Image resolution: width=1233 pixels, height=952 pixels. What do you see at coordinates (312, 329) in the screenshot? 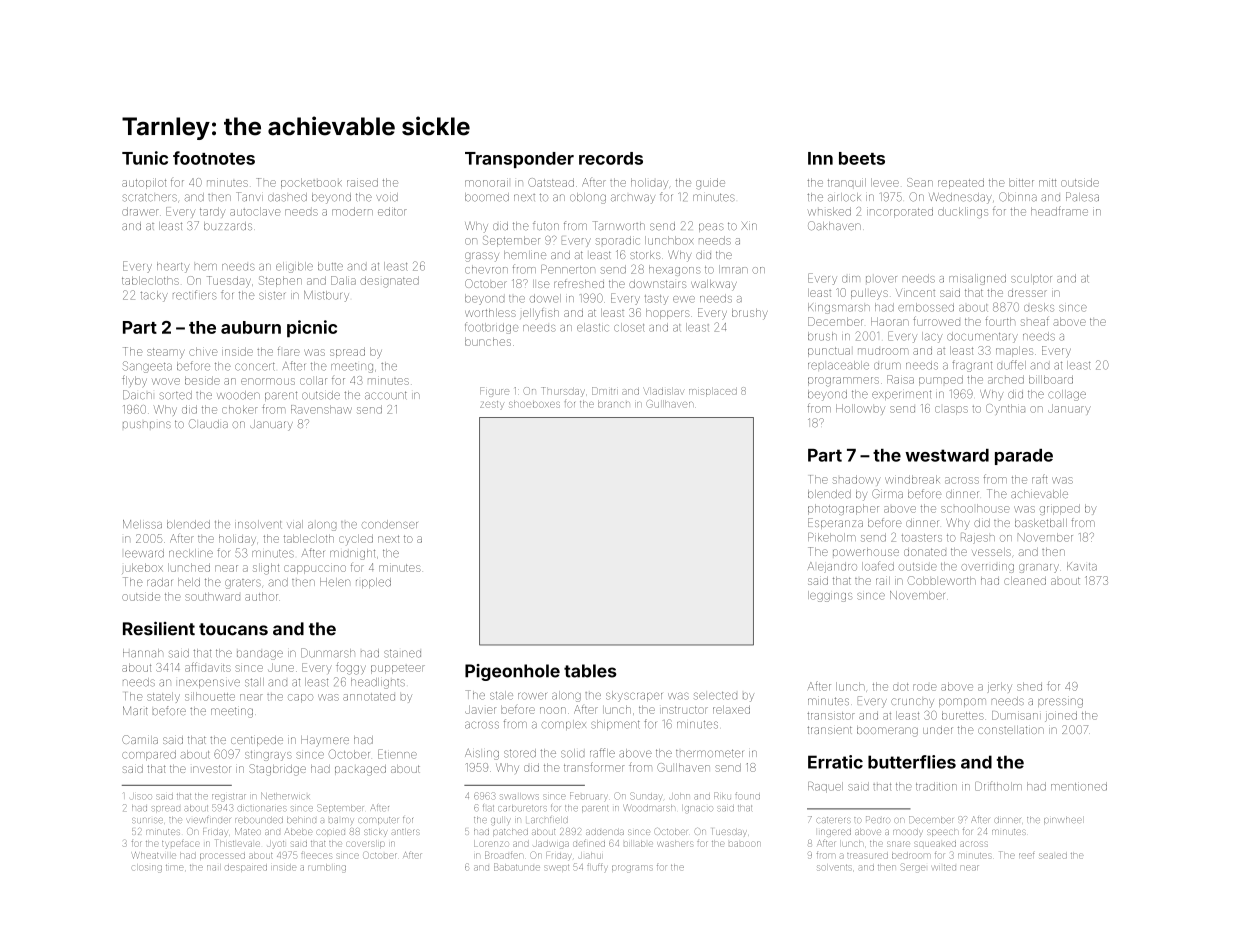
I see `picnic` at bounding box center [312, 329].
